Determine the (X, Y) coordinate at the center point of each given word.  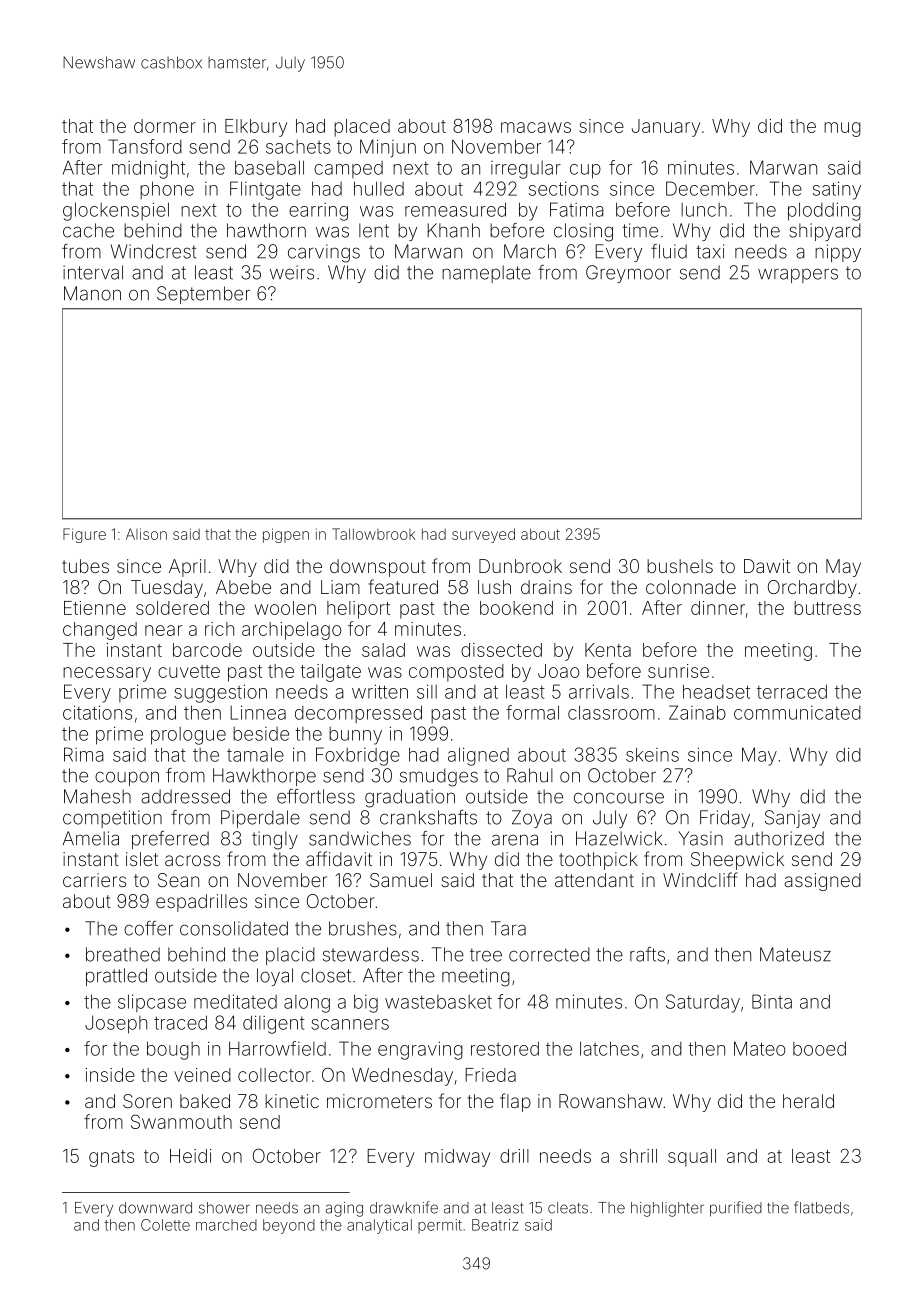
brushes (363, 928)
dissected (501, 650)
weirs (292, 272)
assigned (822, 882)
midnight (148, 169)
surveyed (483, 535)
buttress (827, 608)
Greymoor (628, 274)
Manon (92, 293)
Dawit (767, 566)
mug (842, 129)
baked (205, 1101)
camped (348, 169)
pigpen (286, 535)
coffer (148, 928)
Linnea (258, 712)
